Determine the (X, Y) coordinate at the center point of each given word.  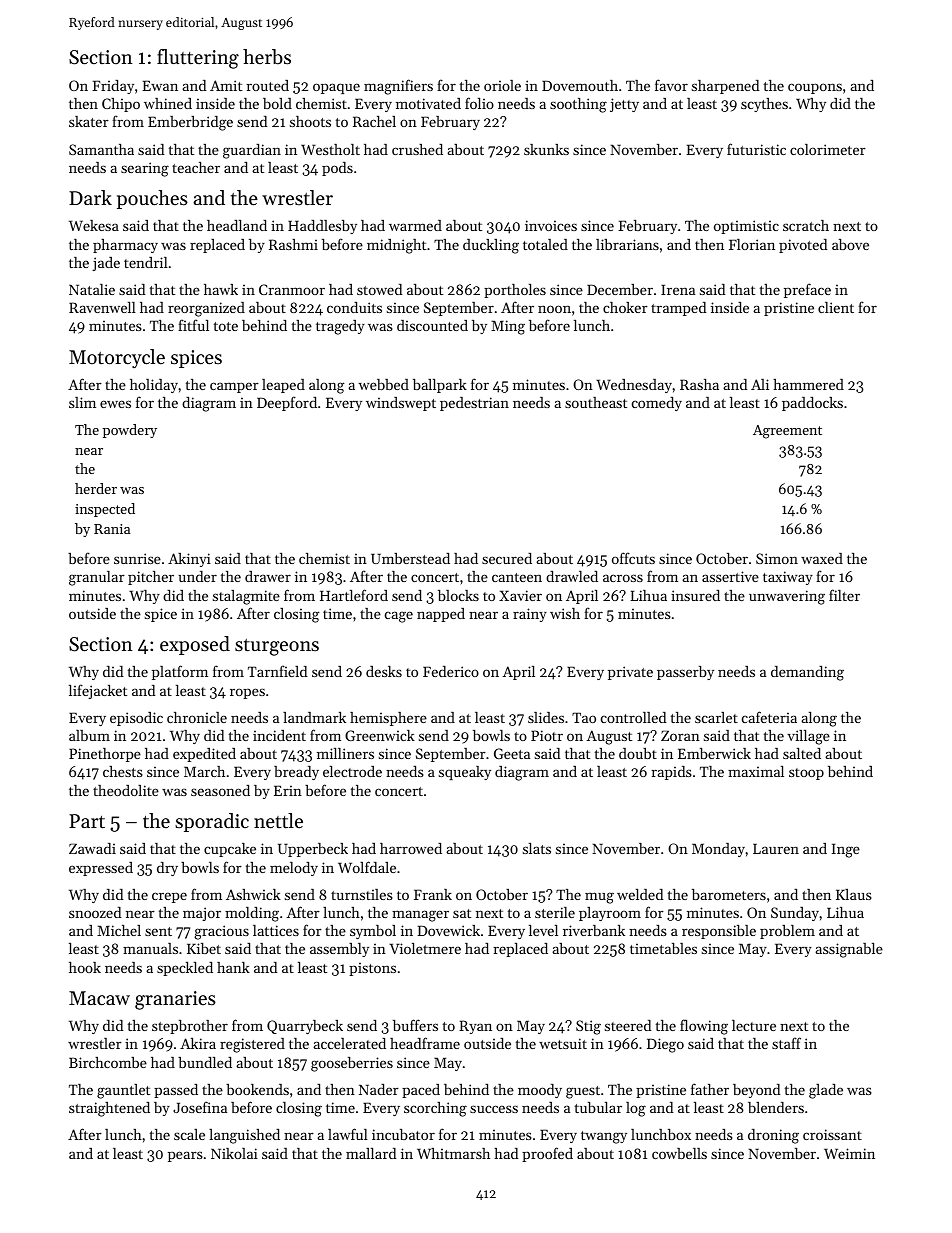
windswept (401, 404)
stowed (379, 289)
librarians (627, 244)
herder (96, 488)
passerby (685, 673)
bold (277, 103)
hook (85, 967)
